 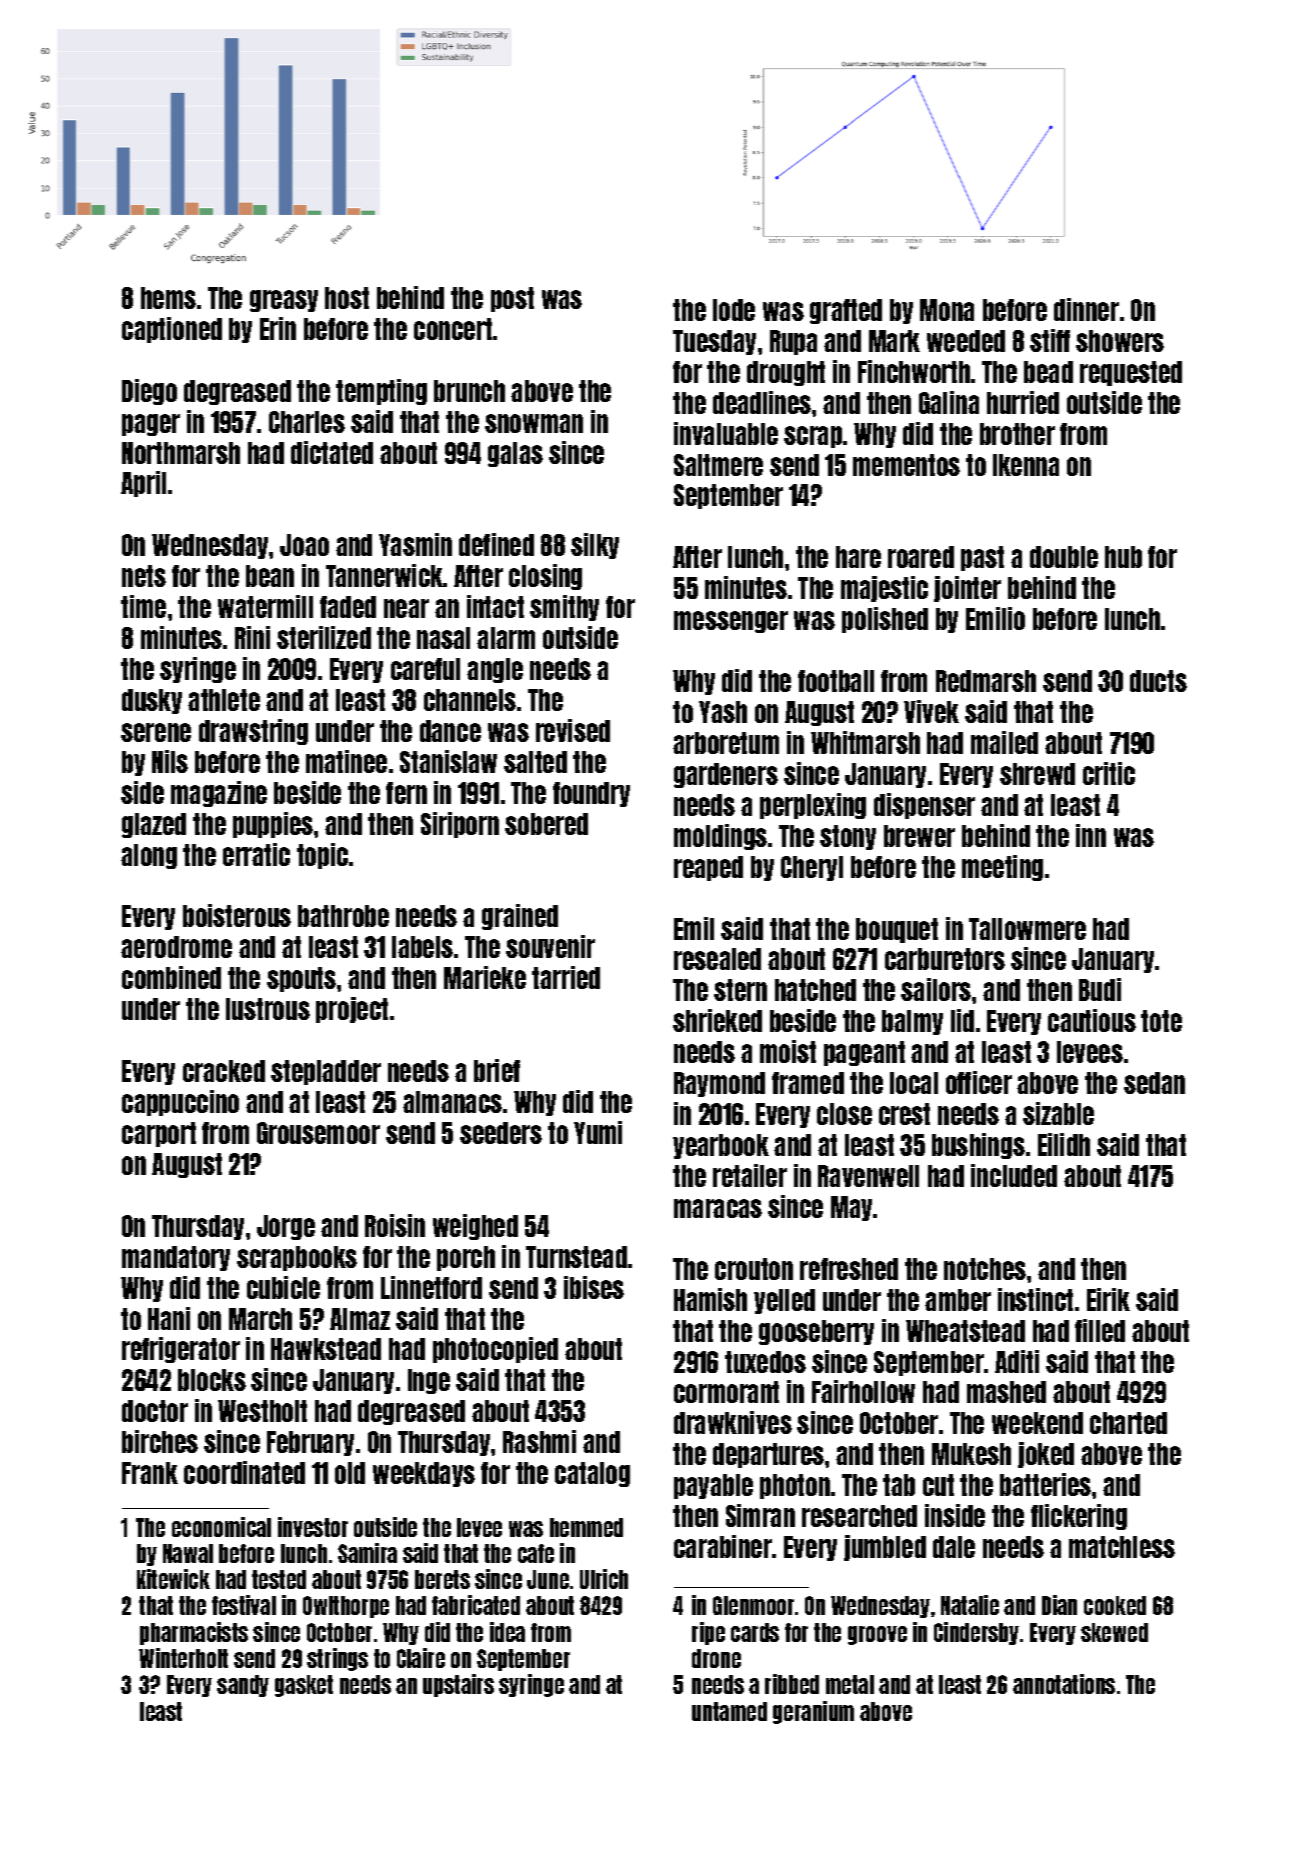 I want to click on Yumi, so click(x=598, y=1132).
